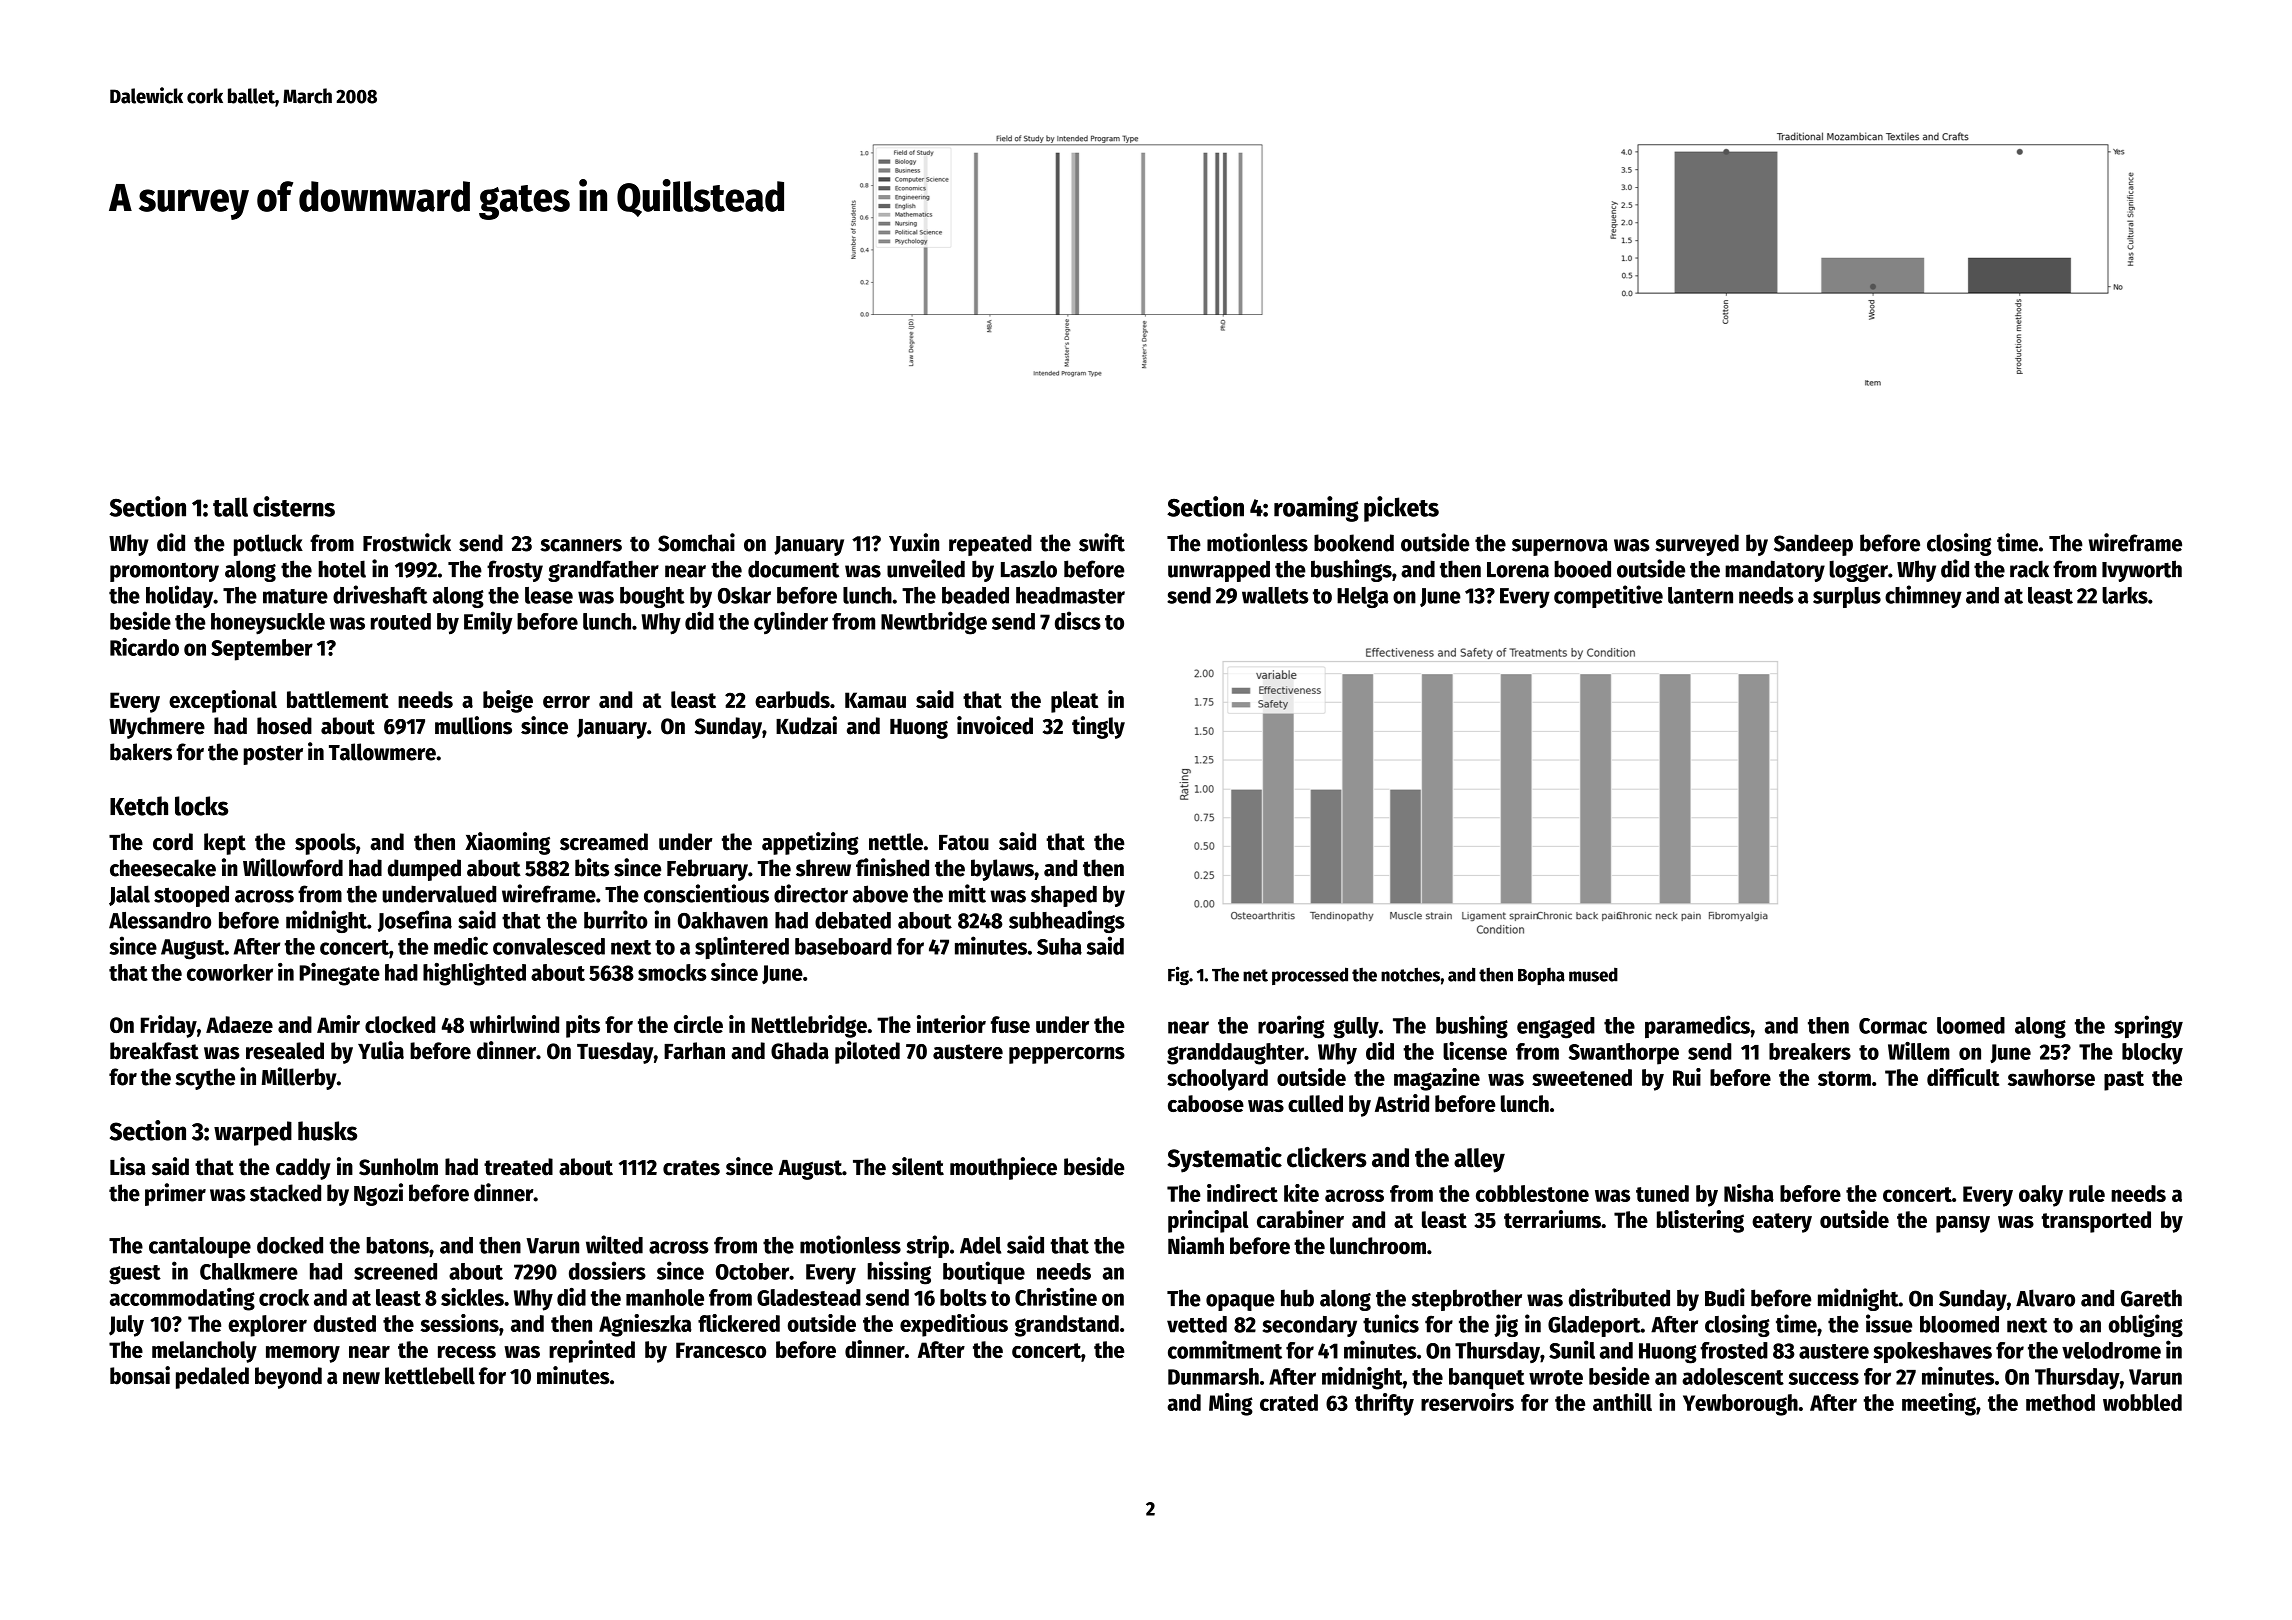  I want to click on honeysuckle, so click(268, 624).
